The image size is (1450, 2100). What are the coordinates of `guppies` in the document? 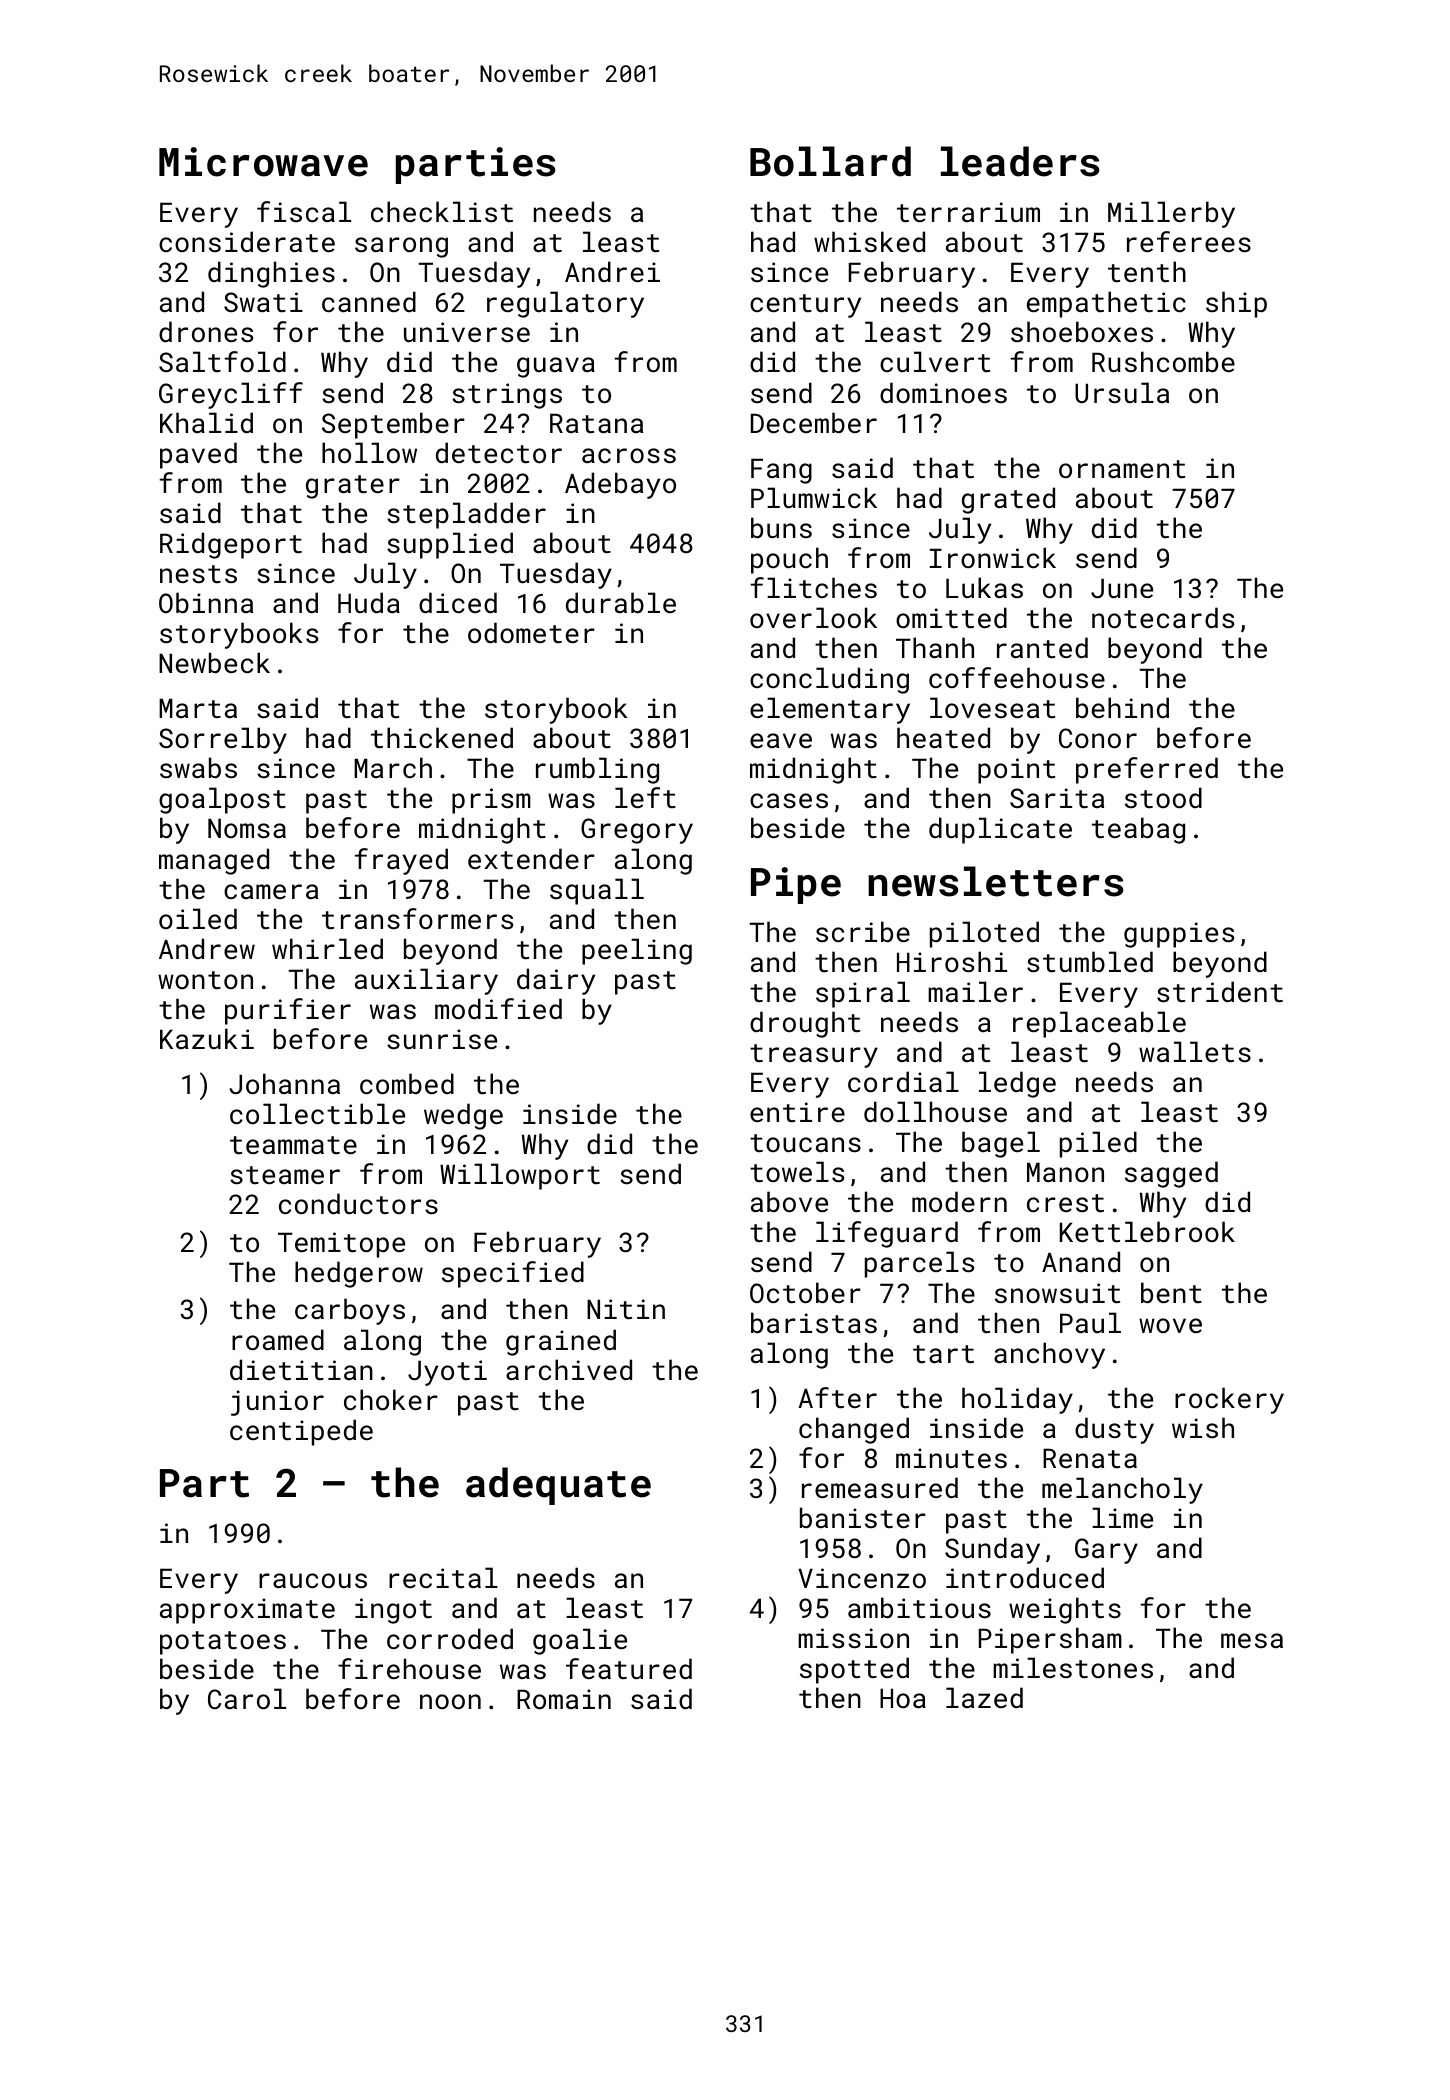 It's located at (1179, 935).
